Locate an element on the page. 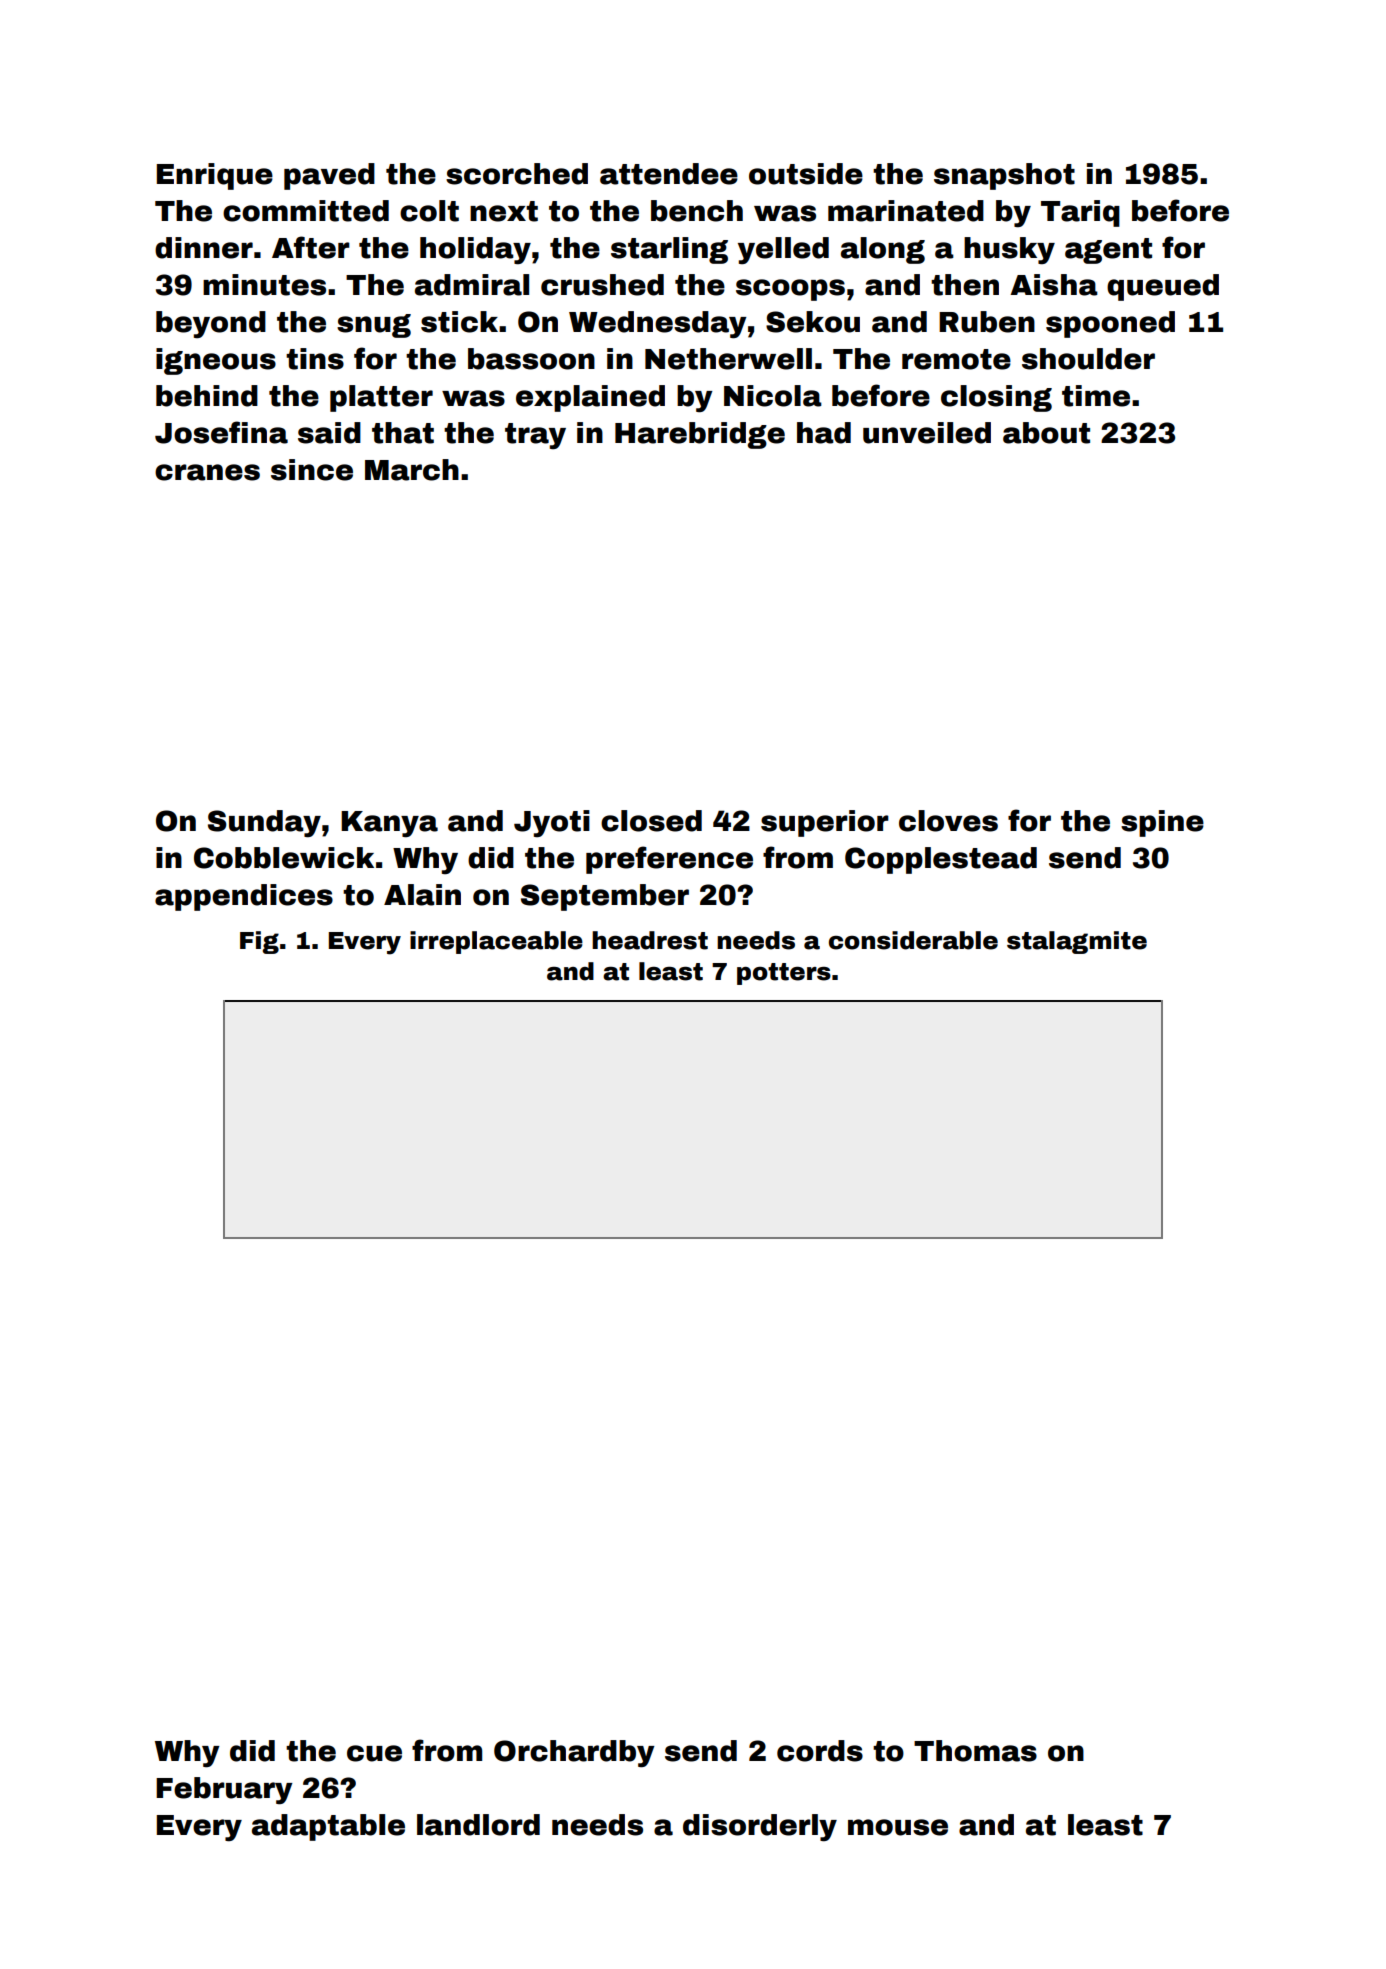 The height and width of the image is (1969, 1386). beyond is located at coordinates (211, 324).
